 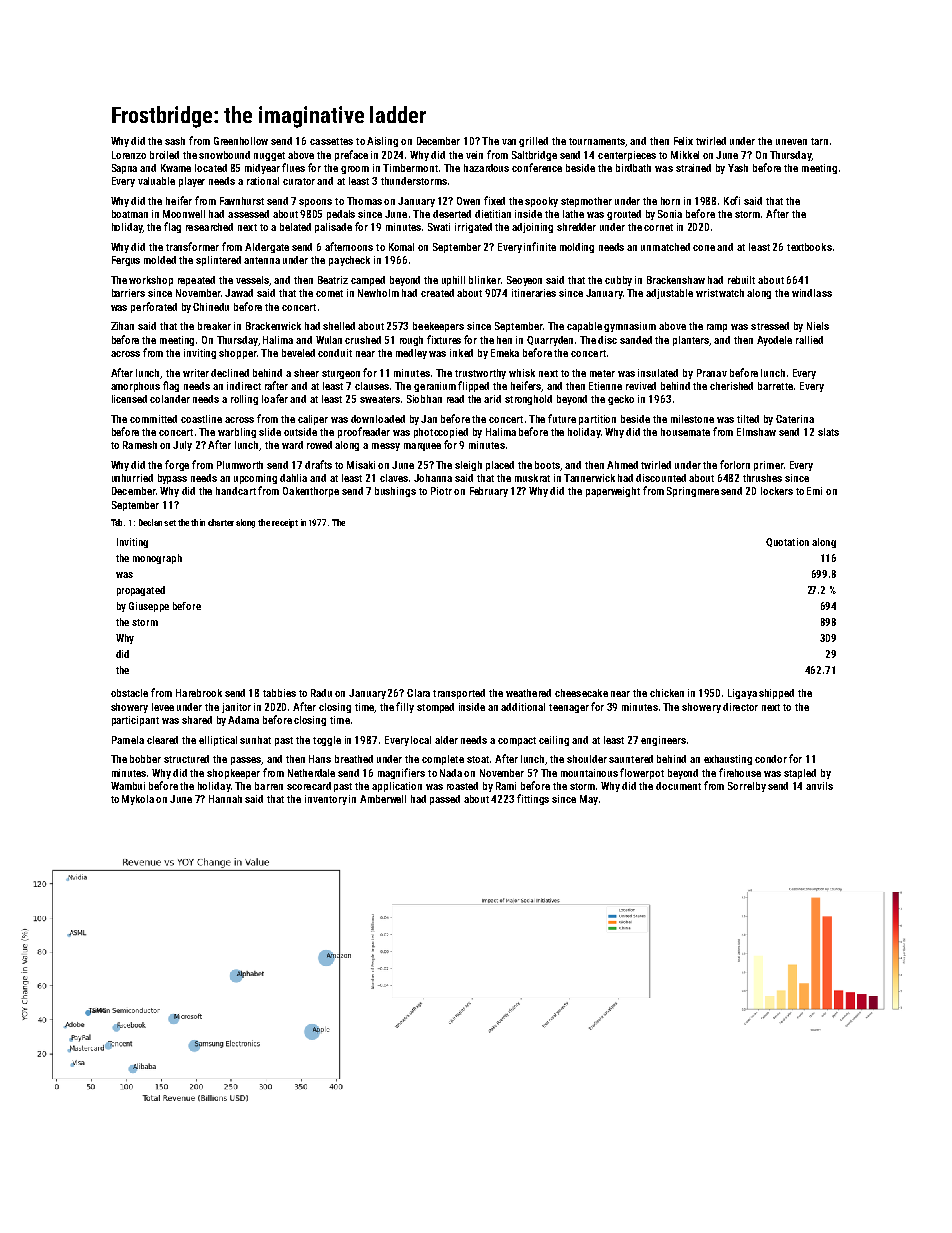 I want to click on amorphous, so click(x=135, y=387).
